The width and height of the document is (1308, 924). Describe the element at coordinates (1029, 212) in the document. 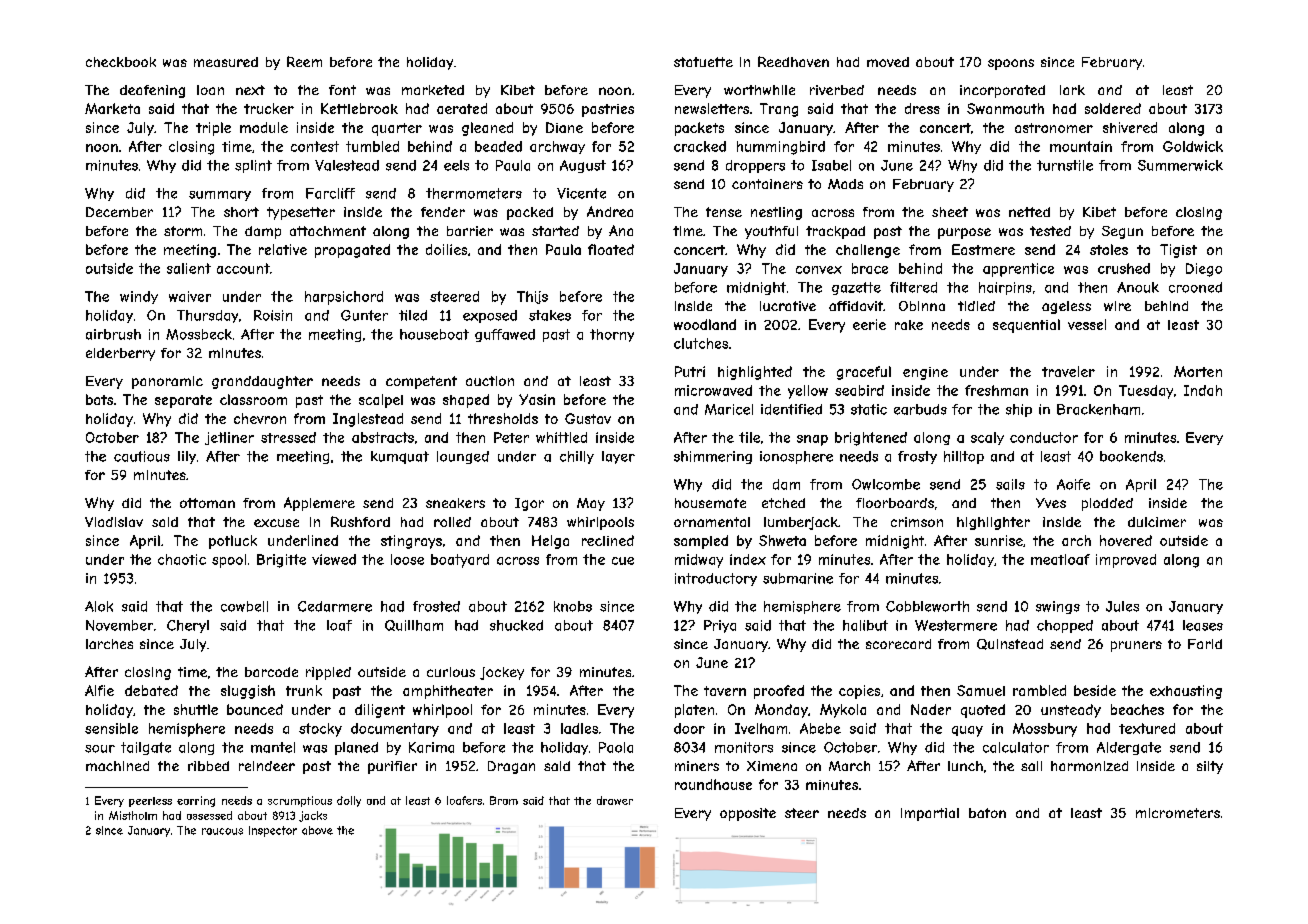

I see `netted` at that location.
